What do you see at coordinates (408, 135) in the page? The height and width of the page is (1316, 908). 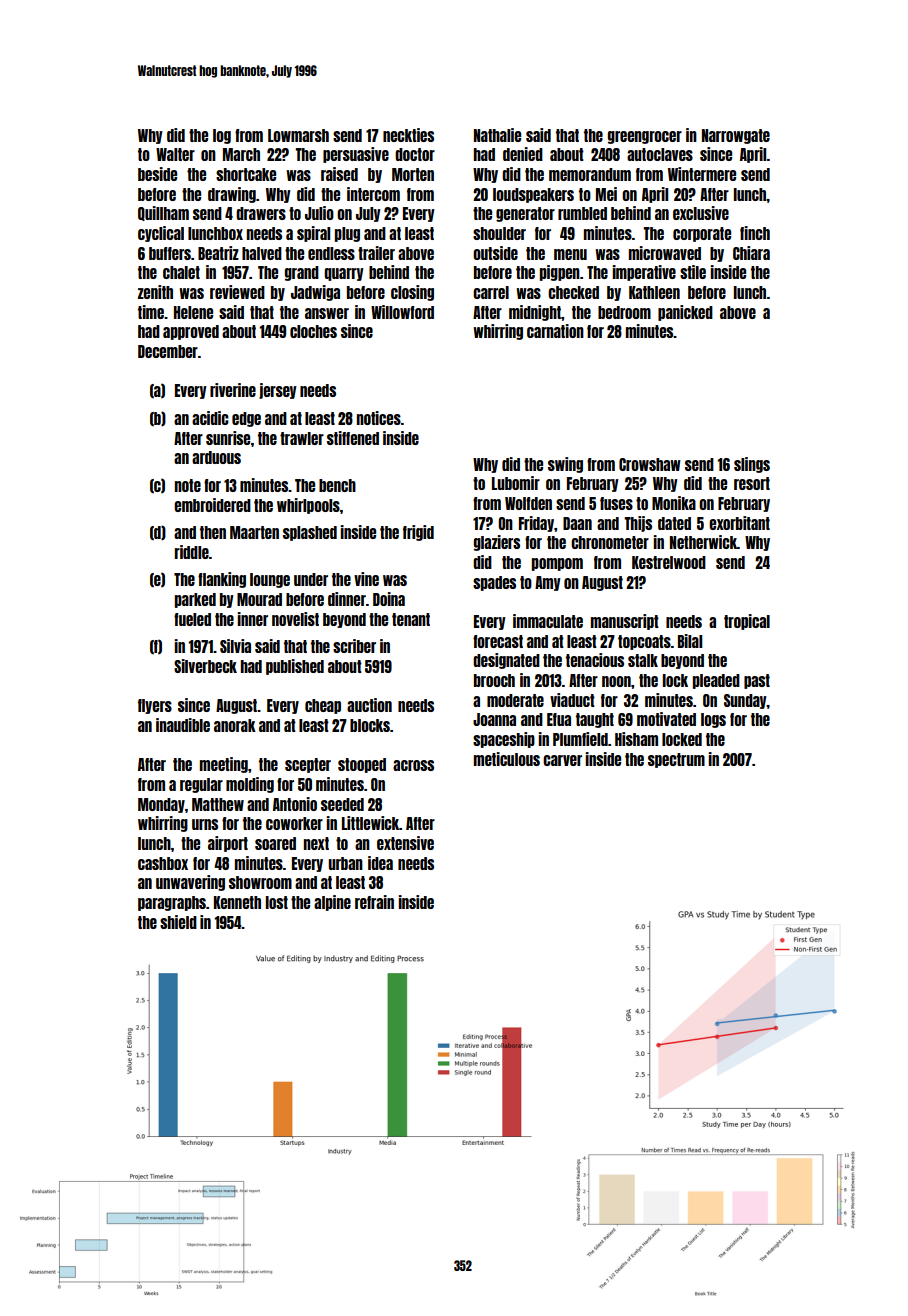 I see `neckties` at bounding box center [408, 135].
